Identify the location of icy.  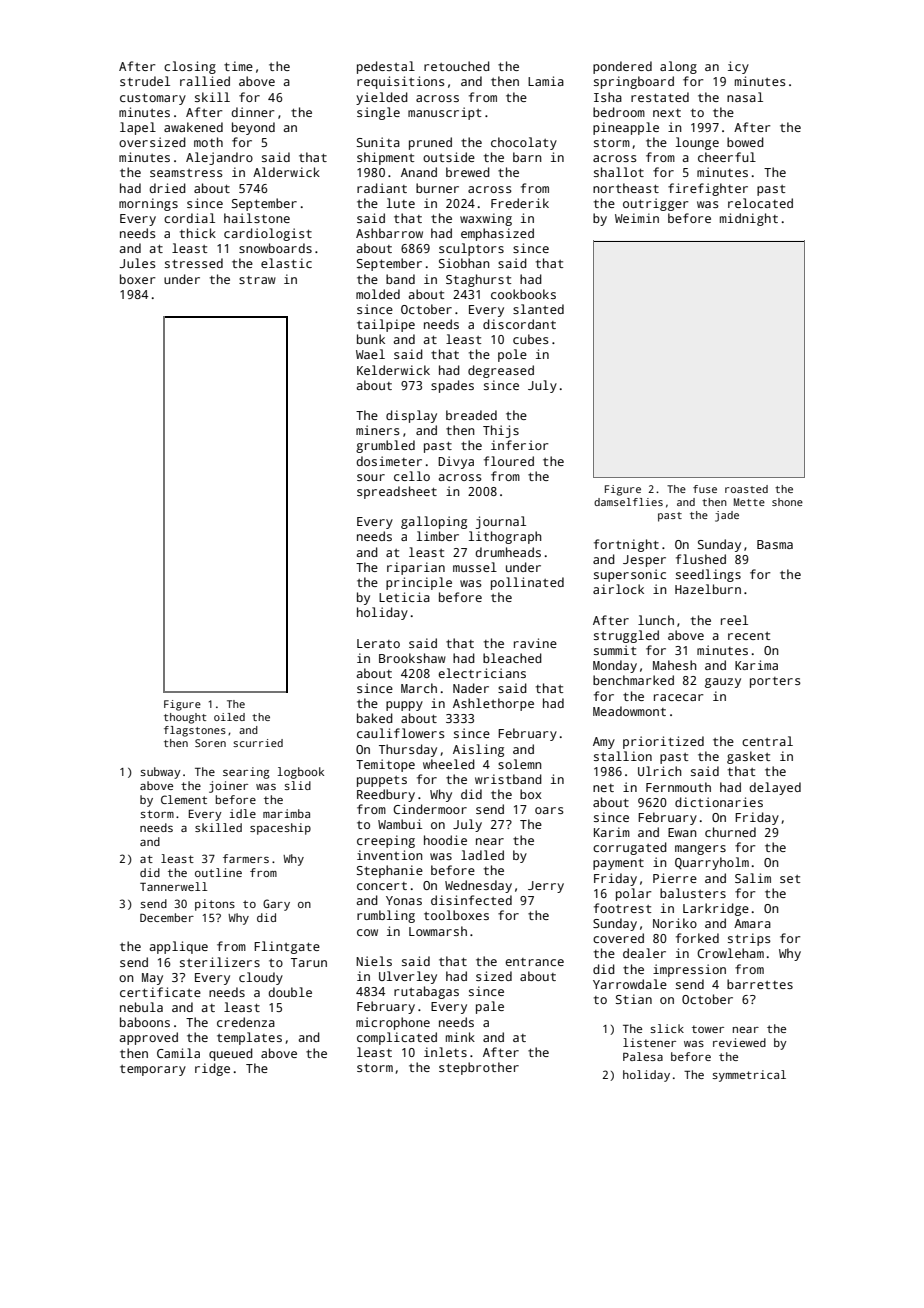
(738, 67).
